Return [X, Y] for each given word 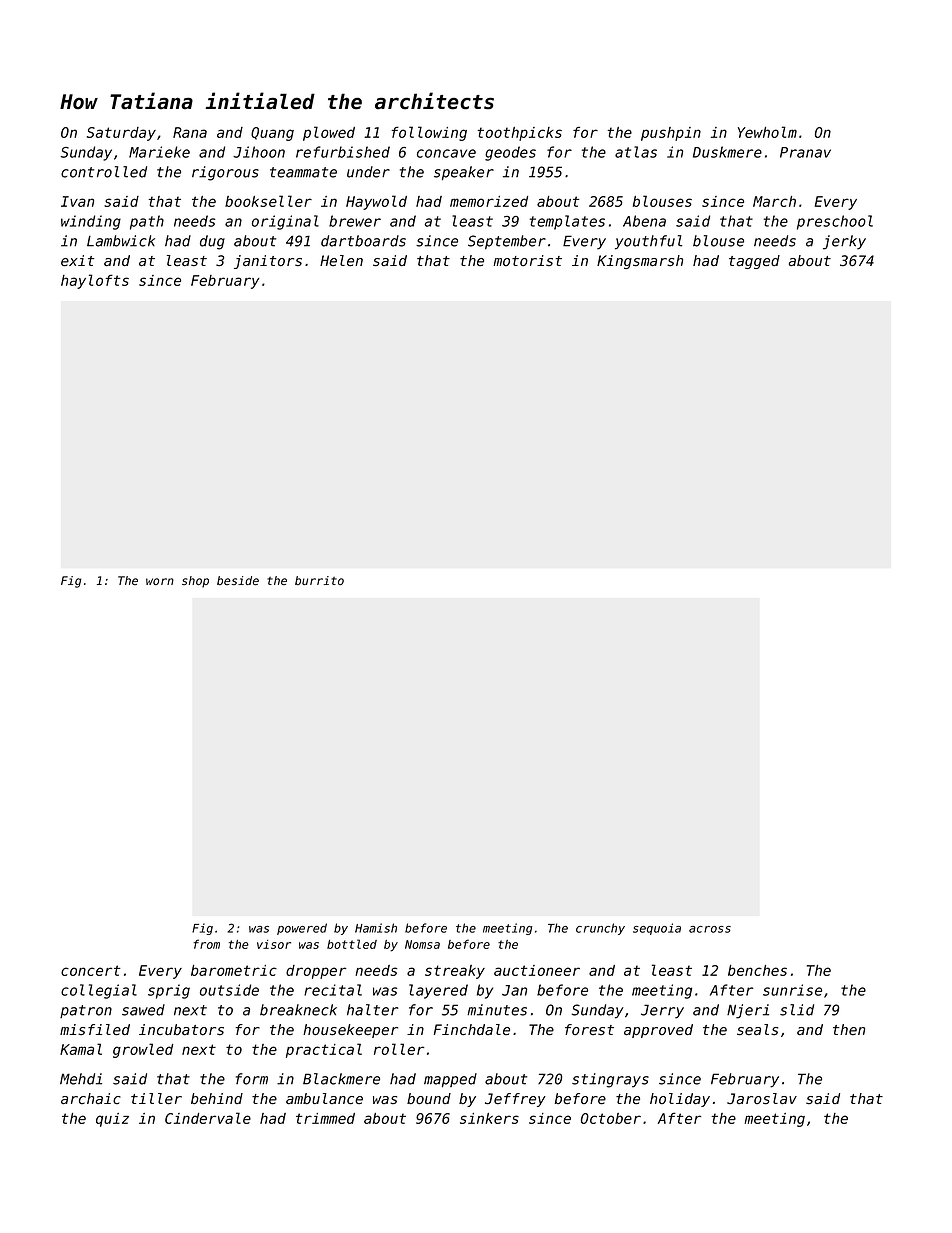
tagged [754, 262]
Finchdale [472, 1030]
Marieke [159, 152]
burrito [319, 580]
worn [160, 581]
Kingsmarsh [640, 262]
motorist [527, 260]
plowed [329, 133]
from [206, 944]
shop [195, 582]
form [252, 1079]
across [710, 929]
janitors [268, 262]
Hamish [376, 928]
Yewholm [767, 132]
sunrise [792, 990]
